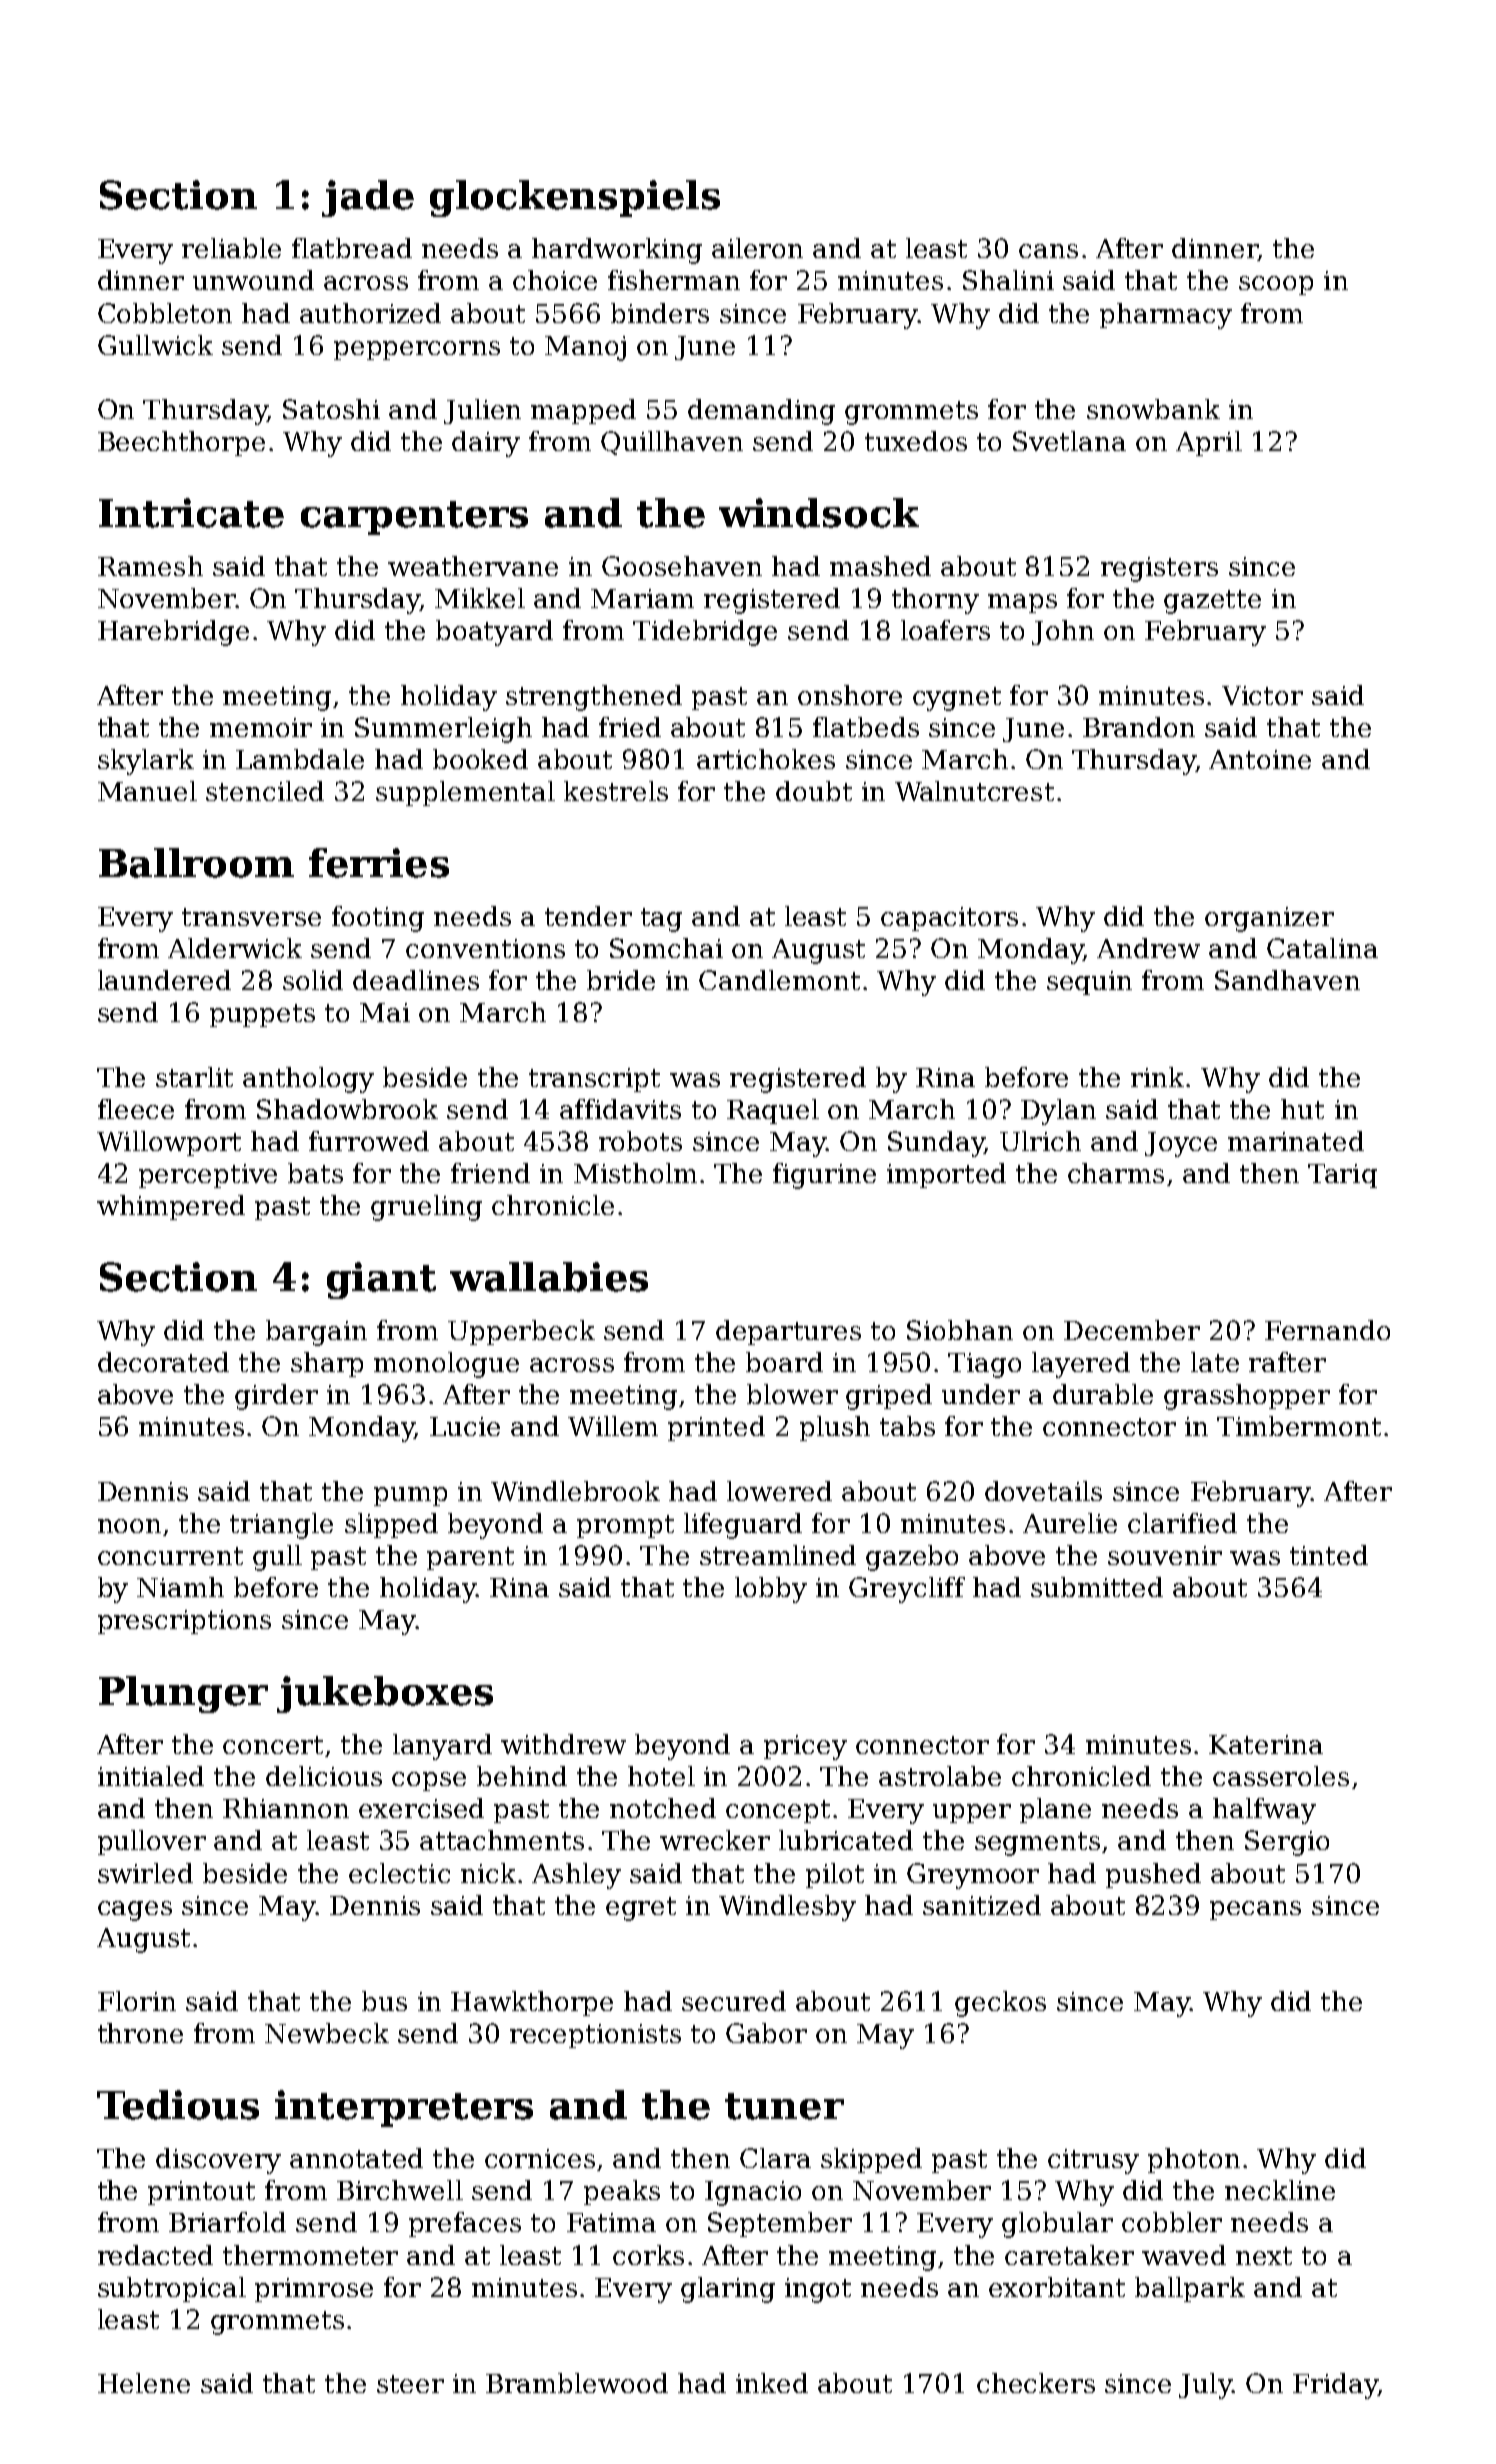 The height and width of the document is (2464, 1496). Describe the element at coordinates (414, 518) in the document. I see `carpenters` at that location.
